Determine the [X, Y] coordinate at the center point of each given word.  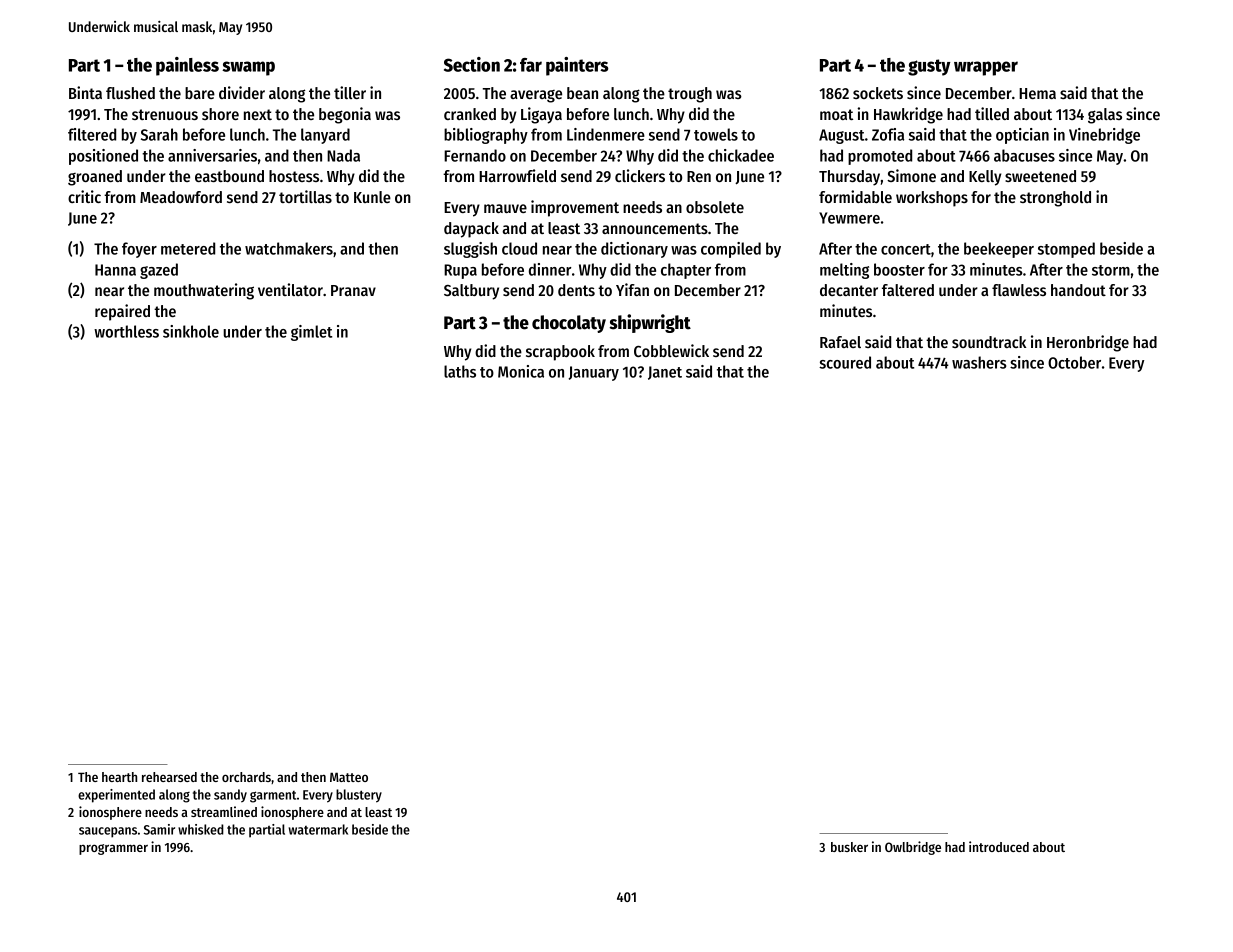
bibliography [486, 136]
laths [460, 371]
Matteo [349, 777]
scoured [845, 362]
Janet [665, 373]
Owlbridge [913, 848]
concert [906, 249]
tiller [350, 92]
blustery [359, 796]
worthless [126, 331]
